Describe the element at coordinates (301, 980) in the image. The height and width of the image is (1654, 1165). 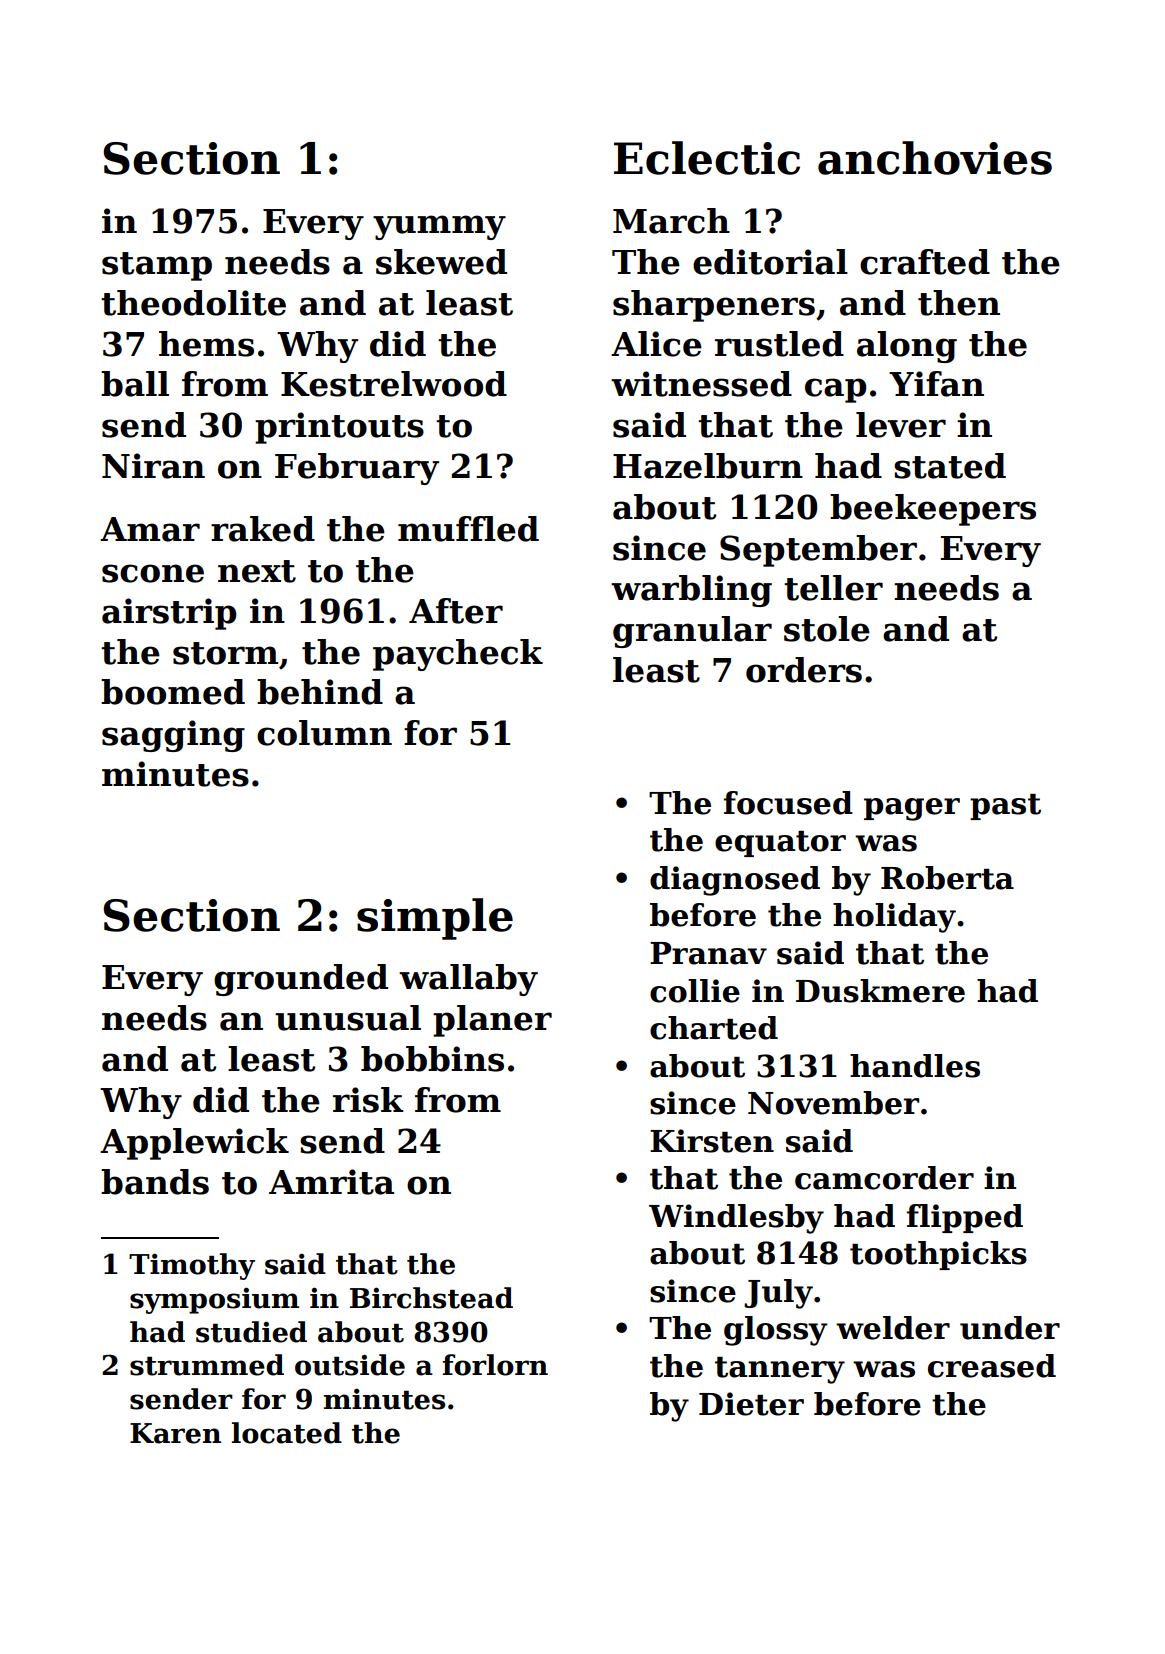
I see `grounded` at that location.
